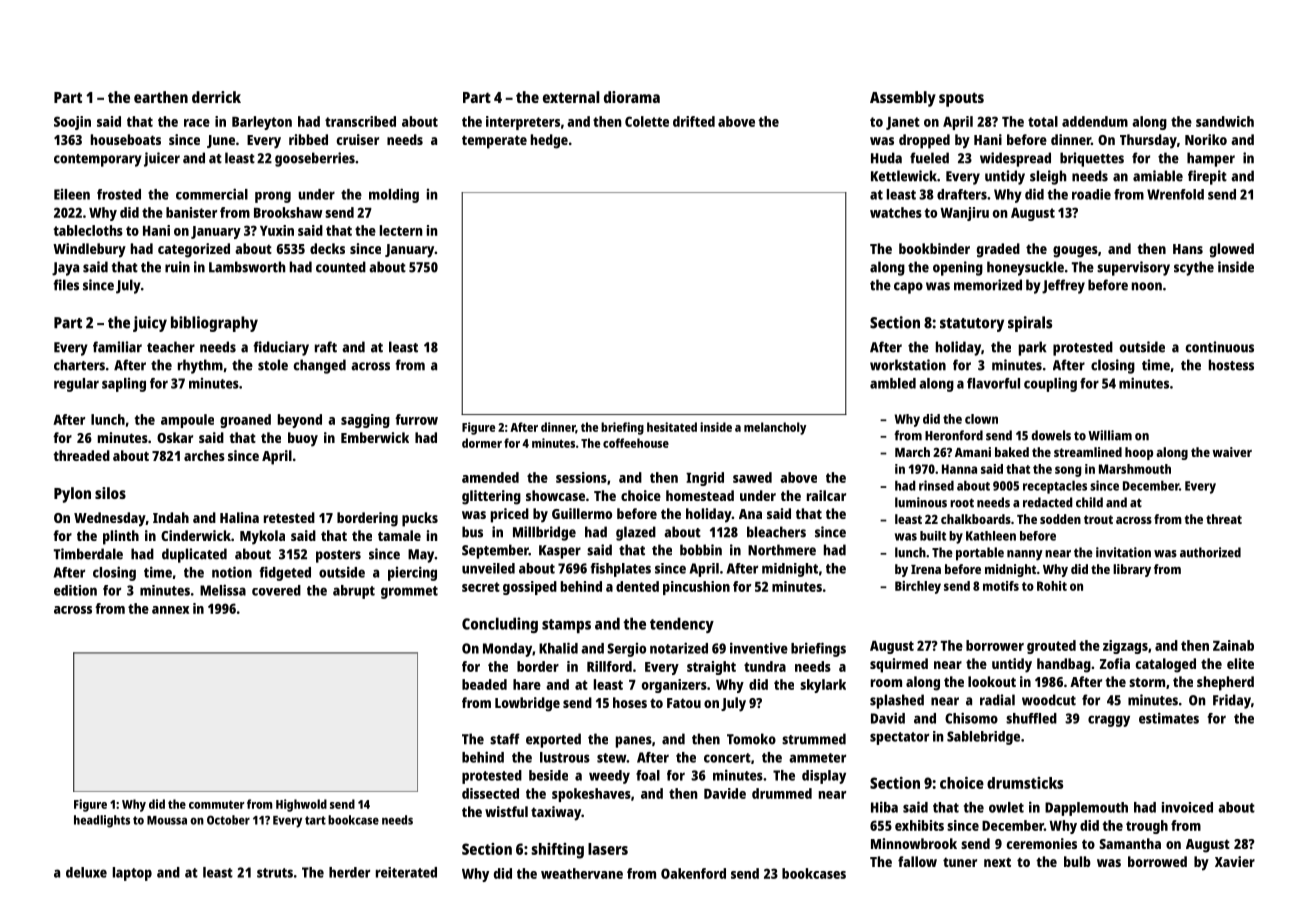  I want to click on regular, so click(76, 385).
